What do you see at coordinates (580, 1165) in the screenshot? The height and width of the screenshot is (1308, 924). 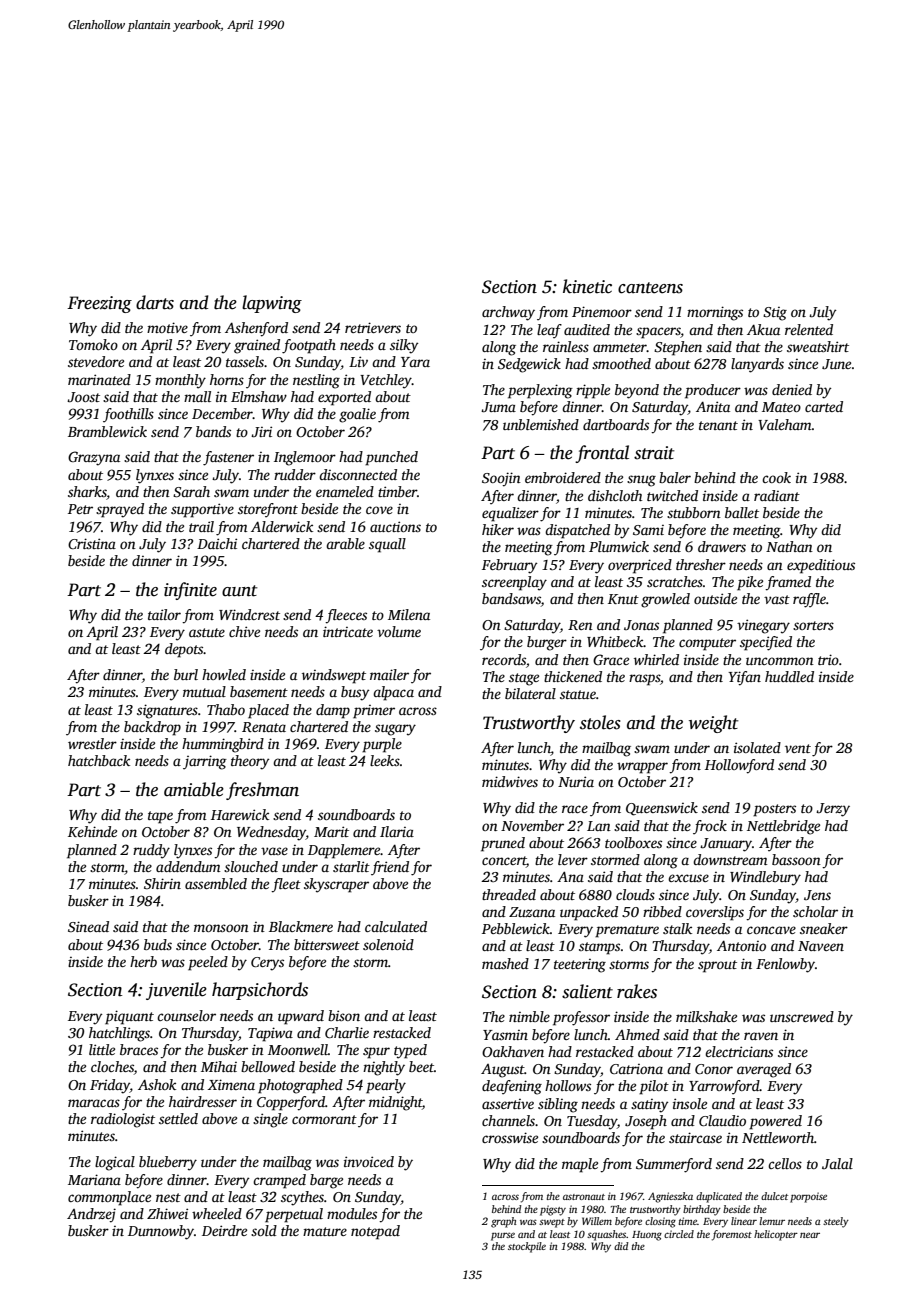 I see `maple` at bounding box center [580, 1165].
